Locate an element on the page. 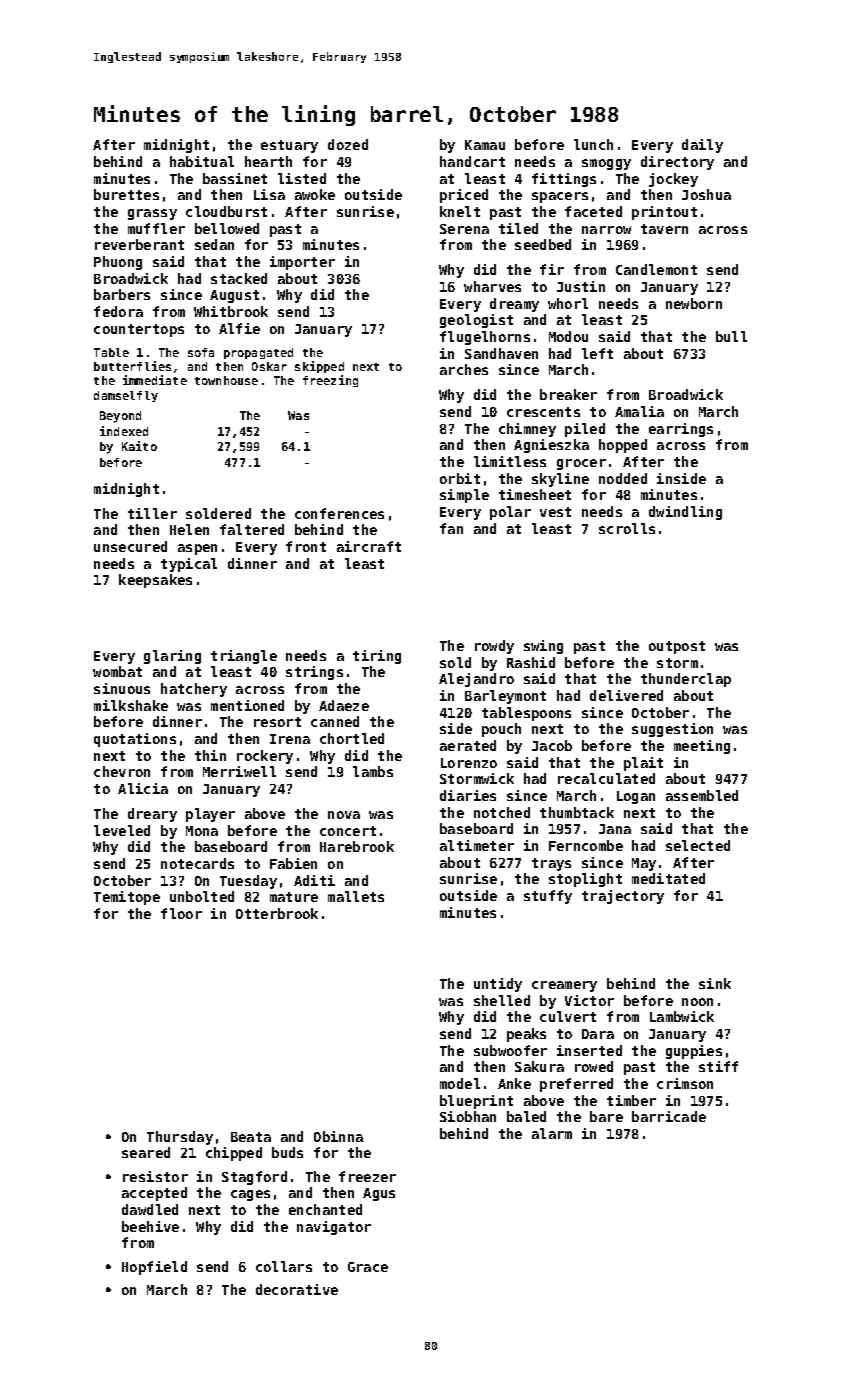  Adaeze is located at coordinates (344, 705).
